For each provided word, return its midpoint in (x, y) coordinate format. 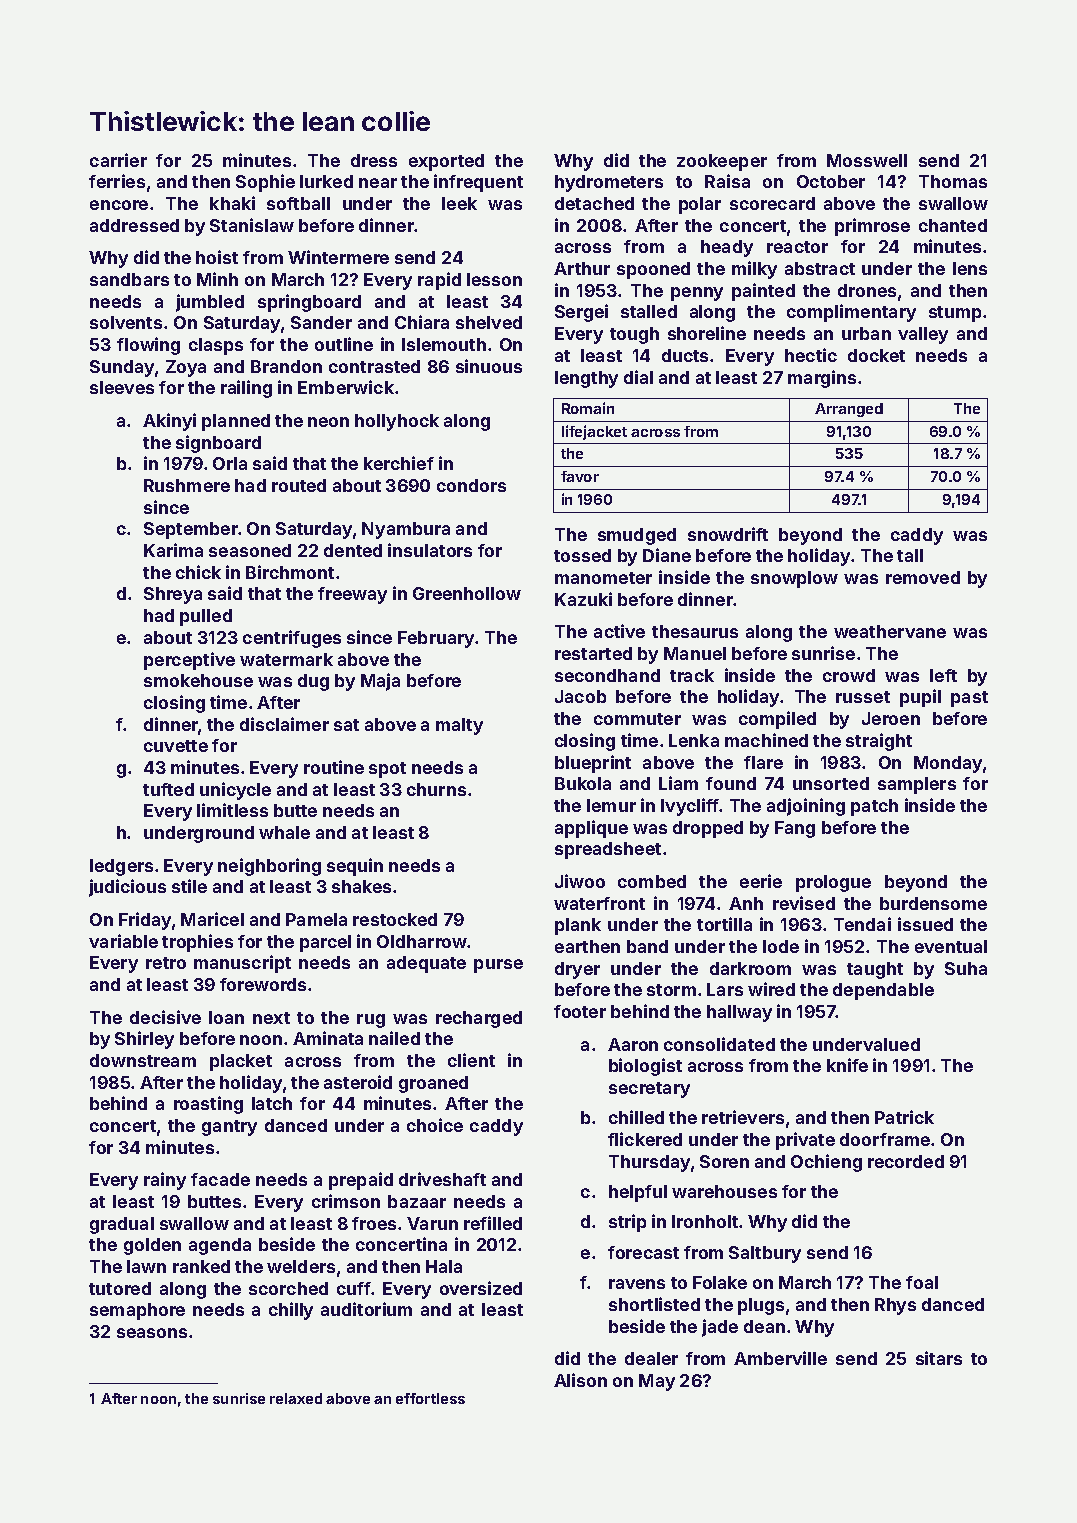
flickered (645, 1139)
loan (226, 1017)
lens (970, 268)
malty (459, 726)
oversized (481, 1288)
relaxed (296, 1398)
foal (922, 1282)
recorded (906, 1161)
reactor (797, 247)
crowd (849, 675)
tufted (168, 789)
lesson (494, 279)
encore (119, 205)
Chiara (422, 322)
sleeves (122, 387)
